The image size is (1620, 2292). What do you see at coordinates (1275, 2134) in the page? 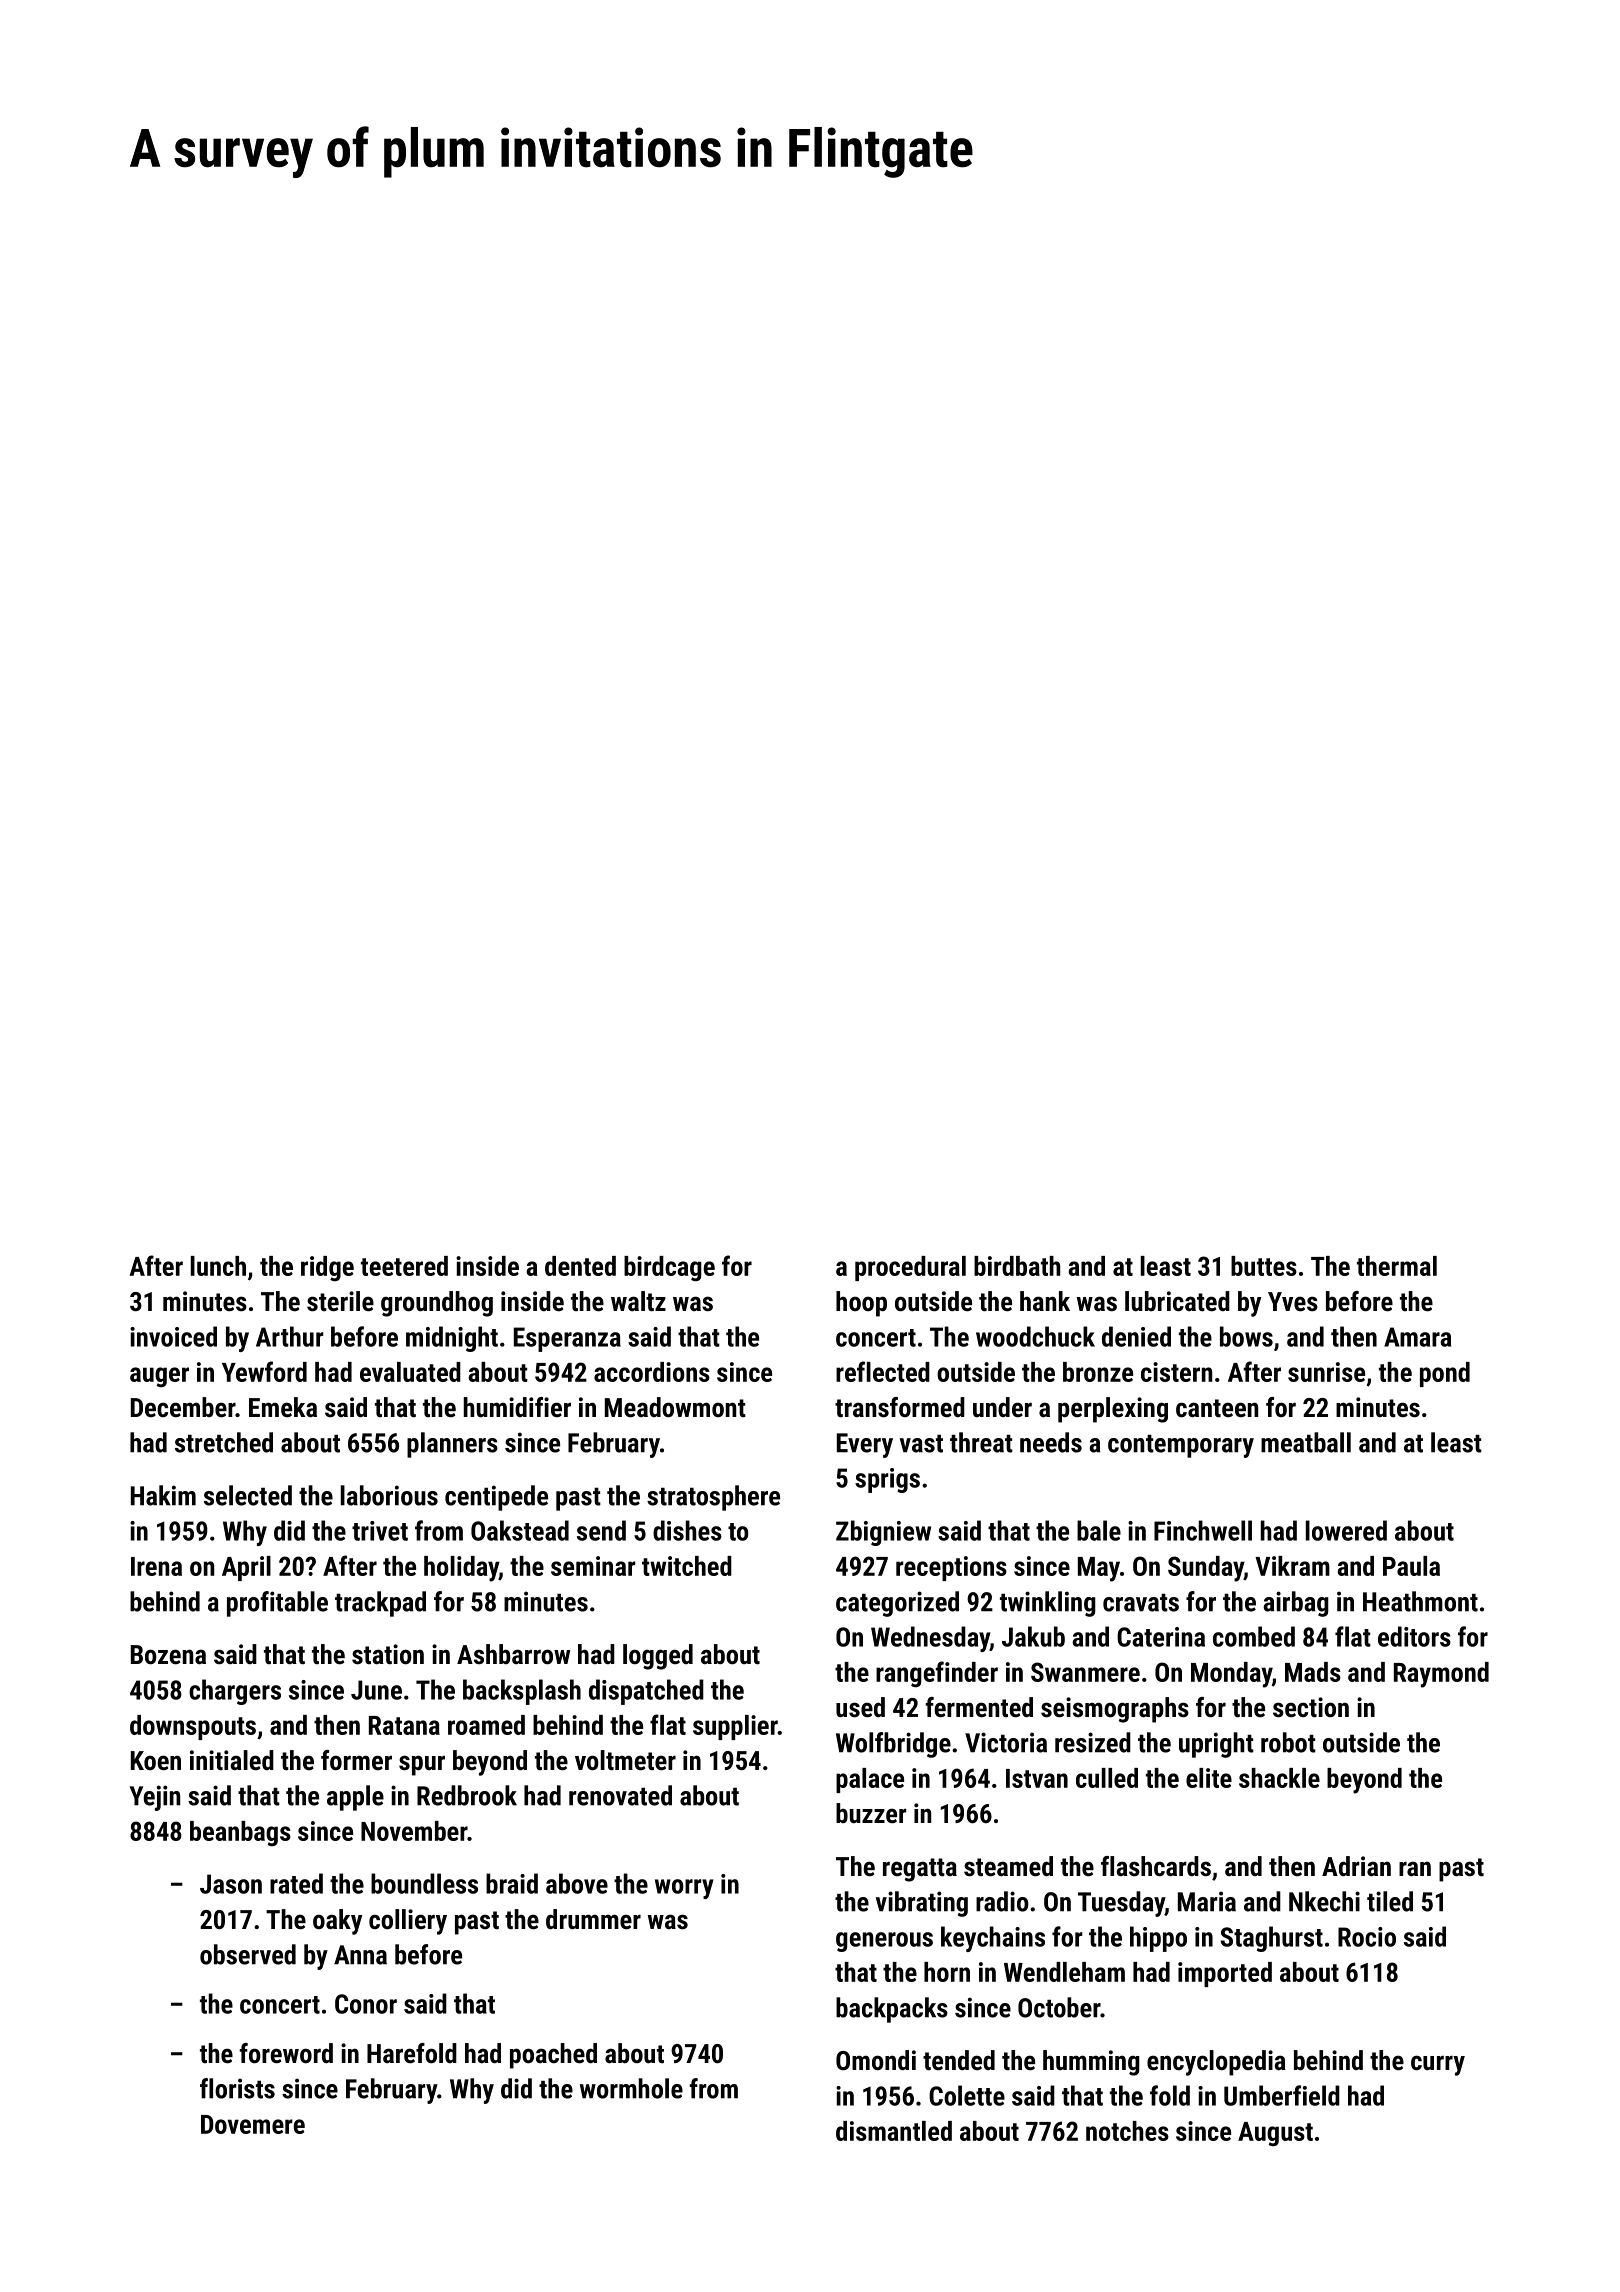
I see `August` at bounding box center [1275, 2134].
